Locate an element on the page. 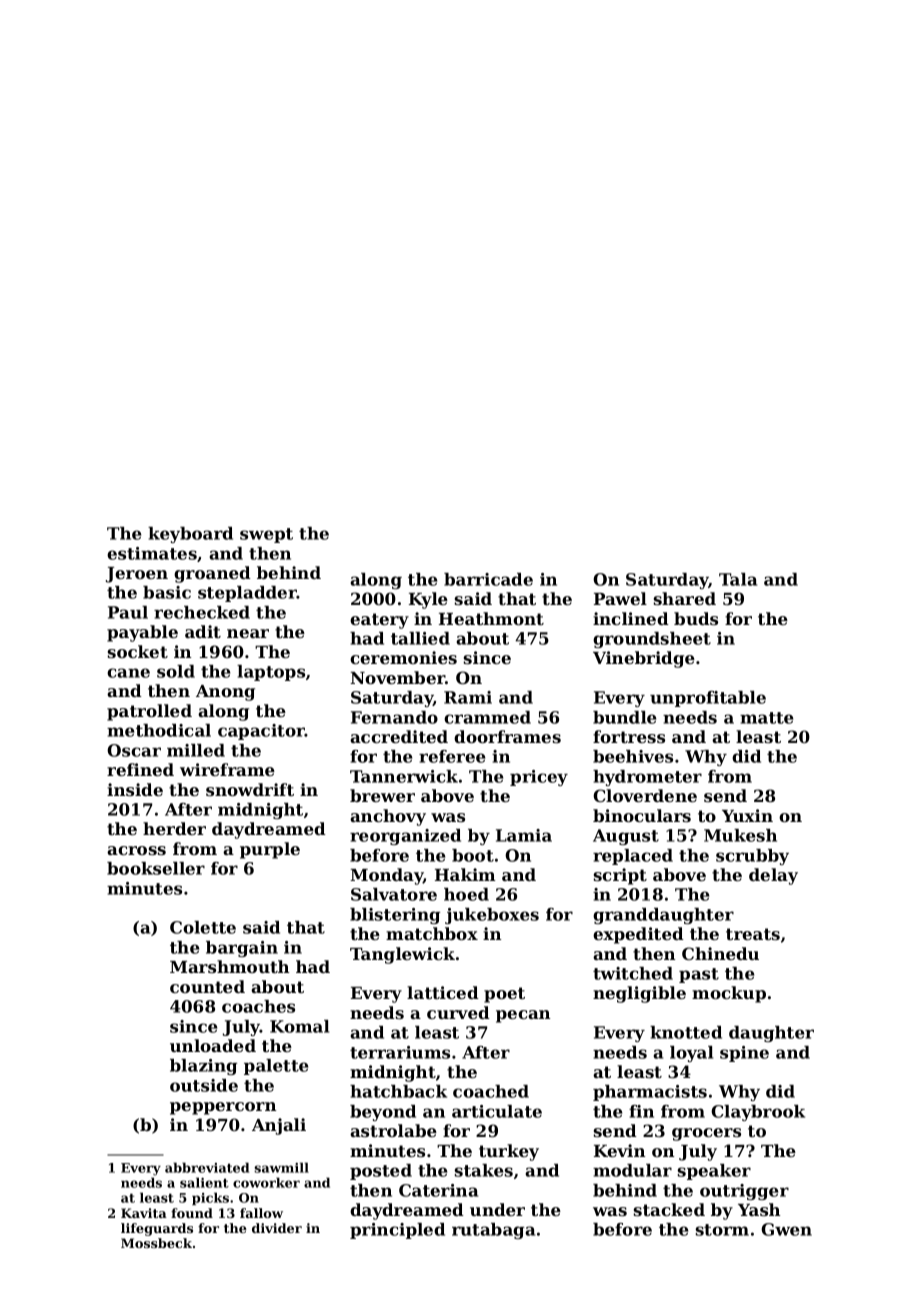 The image size is (924, 1308). Pawel is located at coordinates (620, 598).
